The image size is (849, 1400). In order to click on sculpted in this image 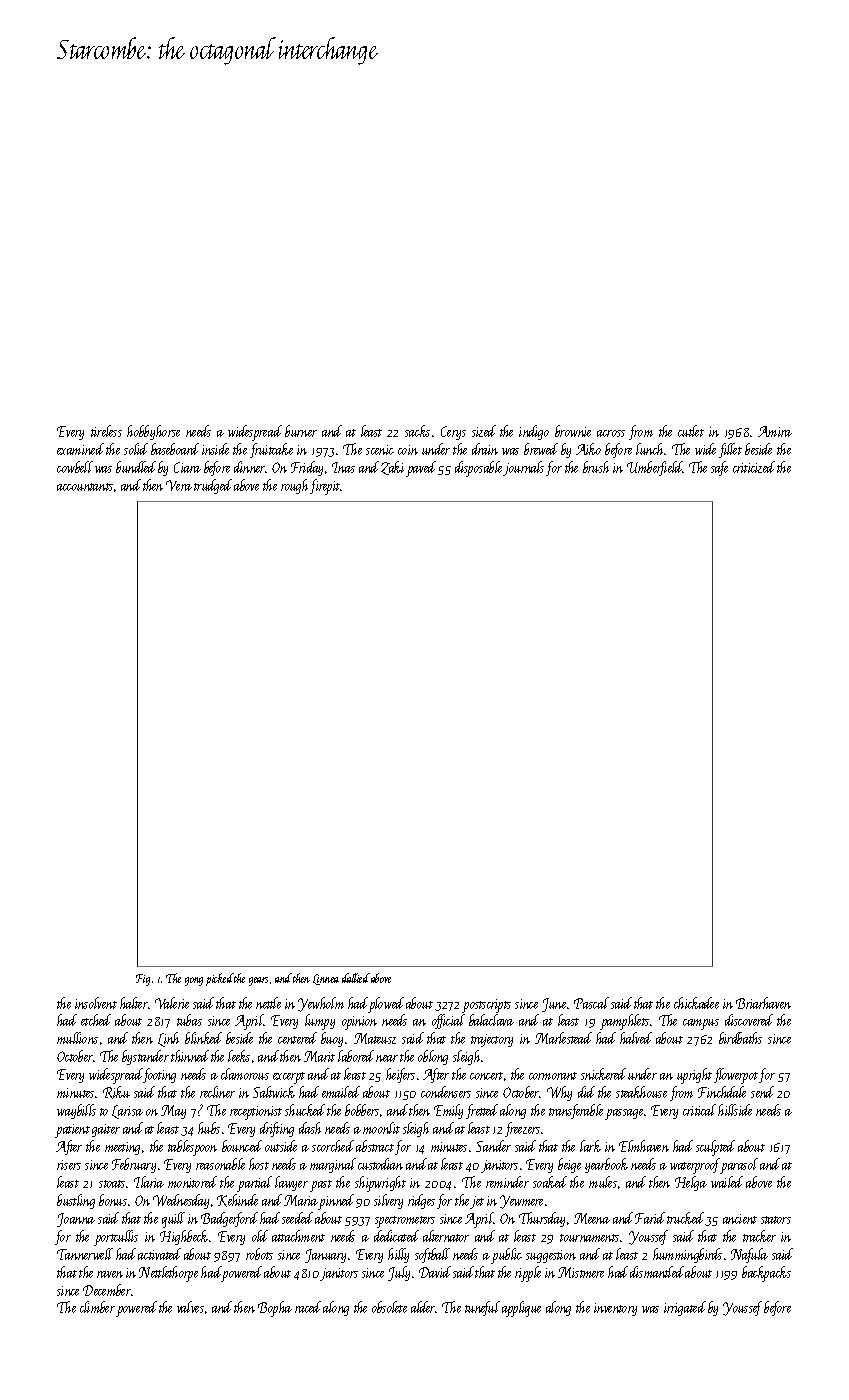, I will do `click(715, 1148)`.
